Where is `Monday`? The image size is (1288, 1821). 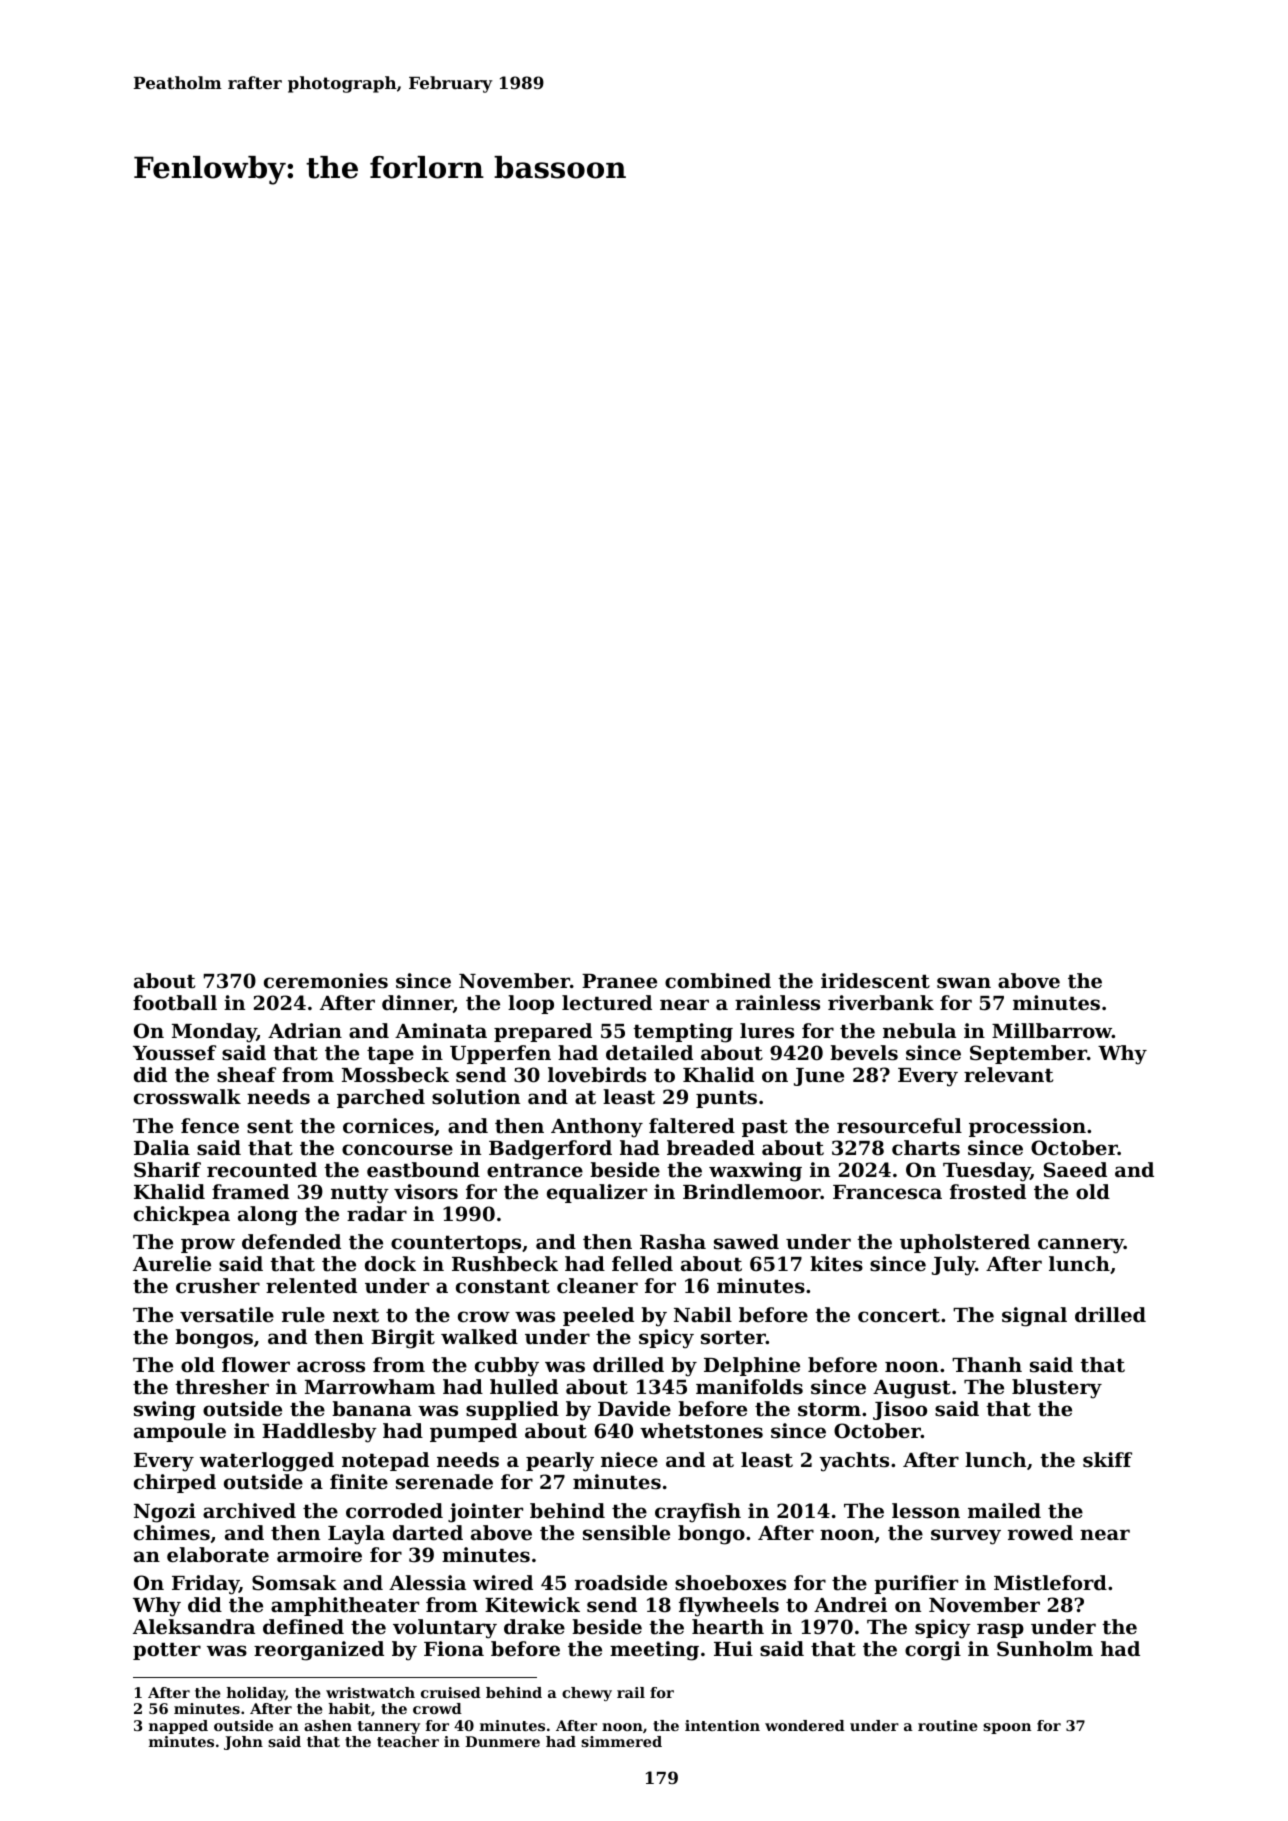
Monday is located at coordinates (214, 1033).
